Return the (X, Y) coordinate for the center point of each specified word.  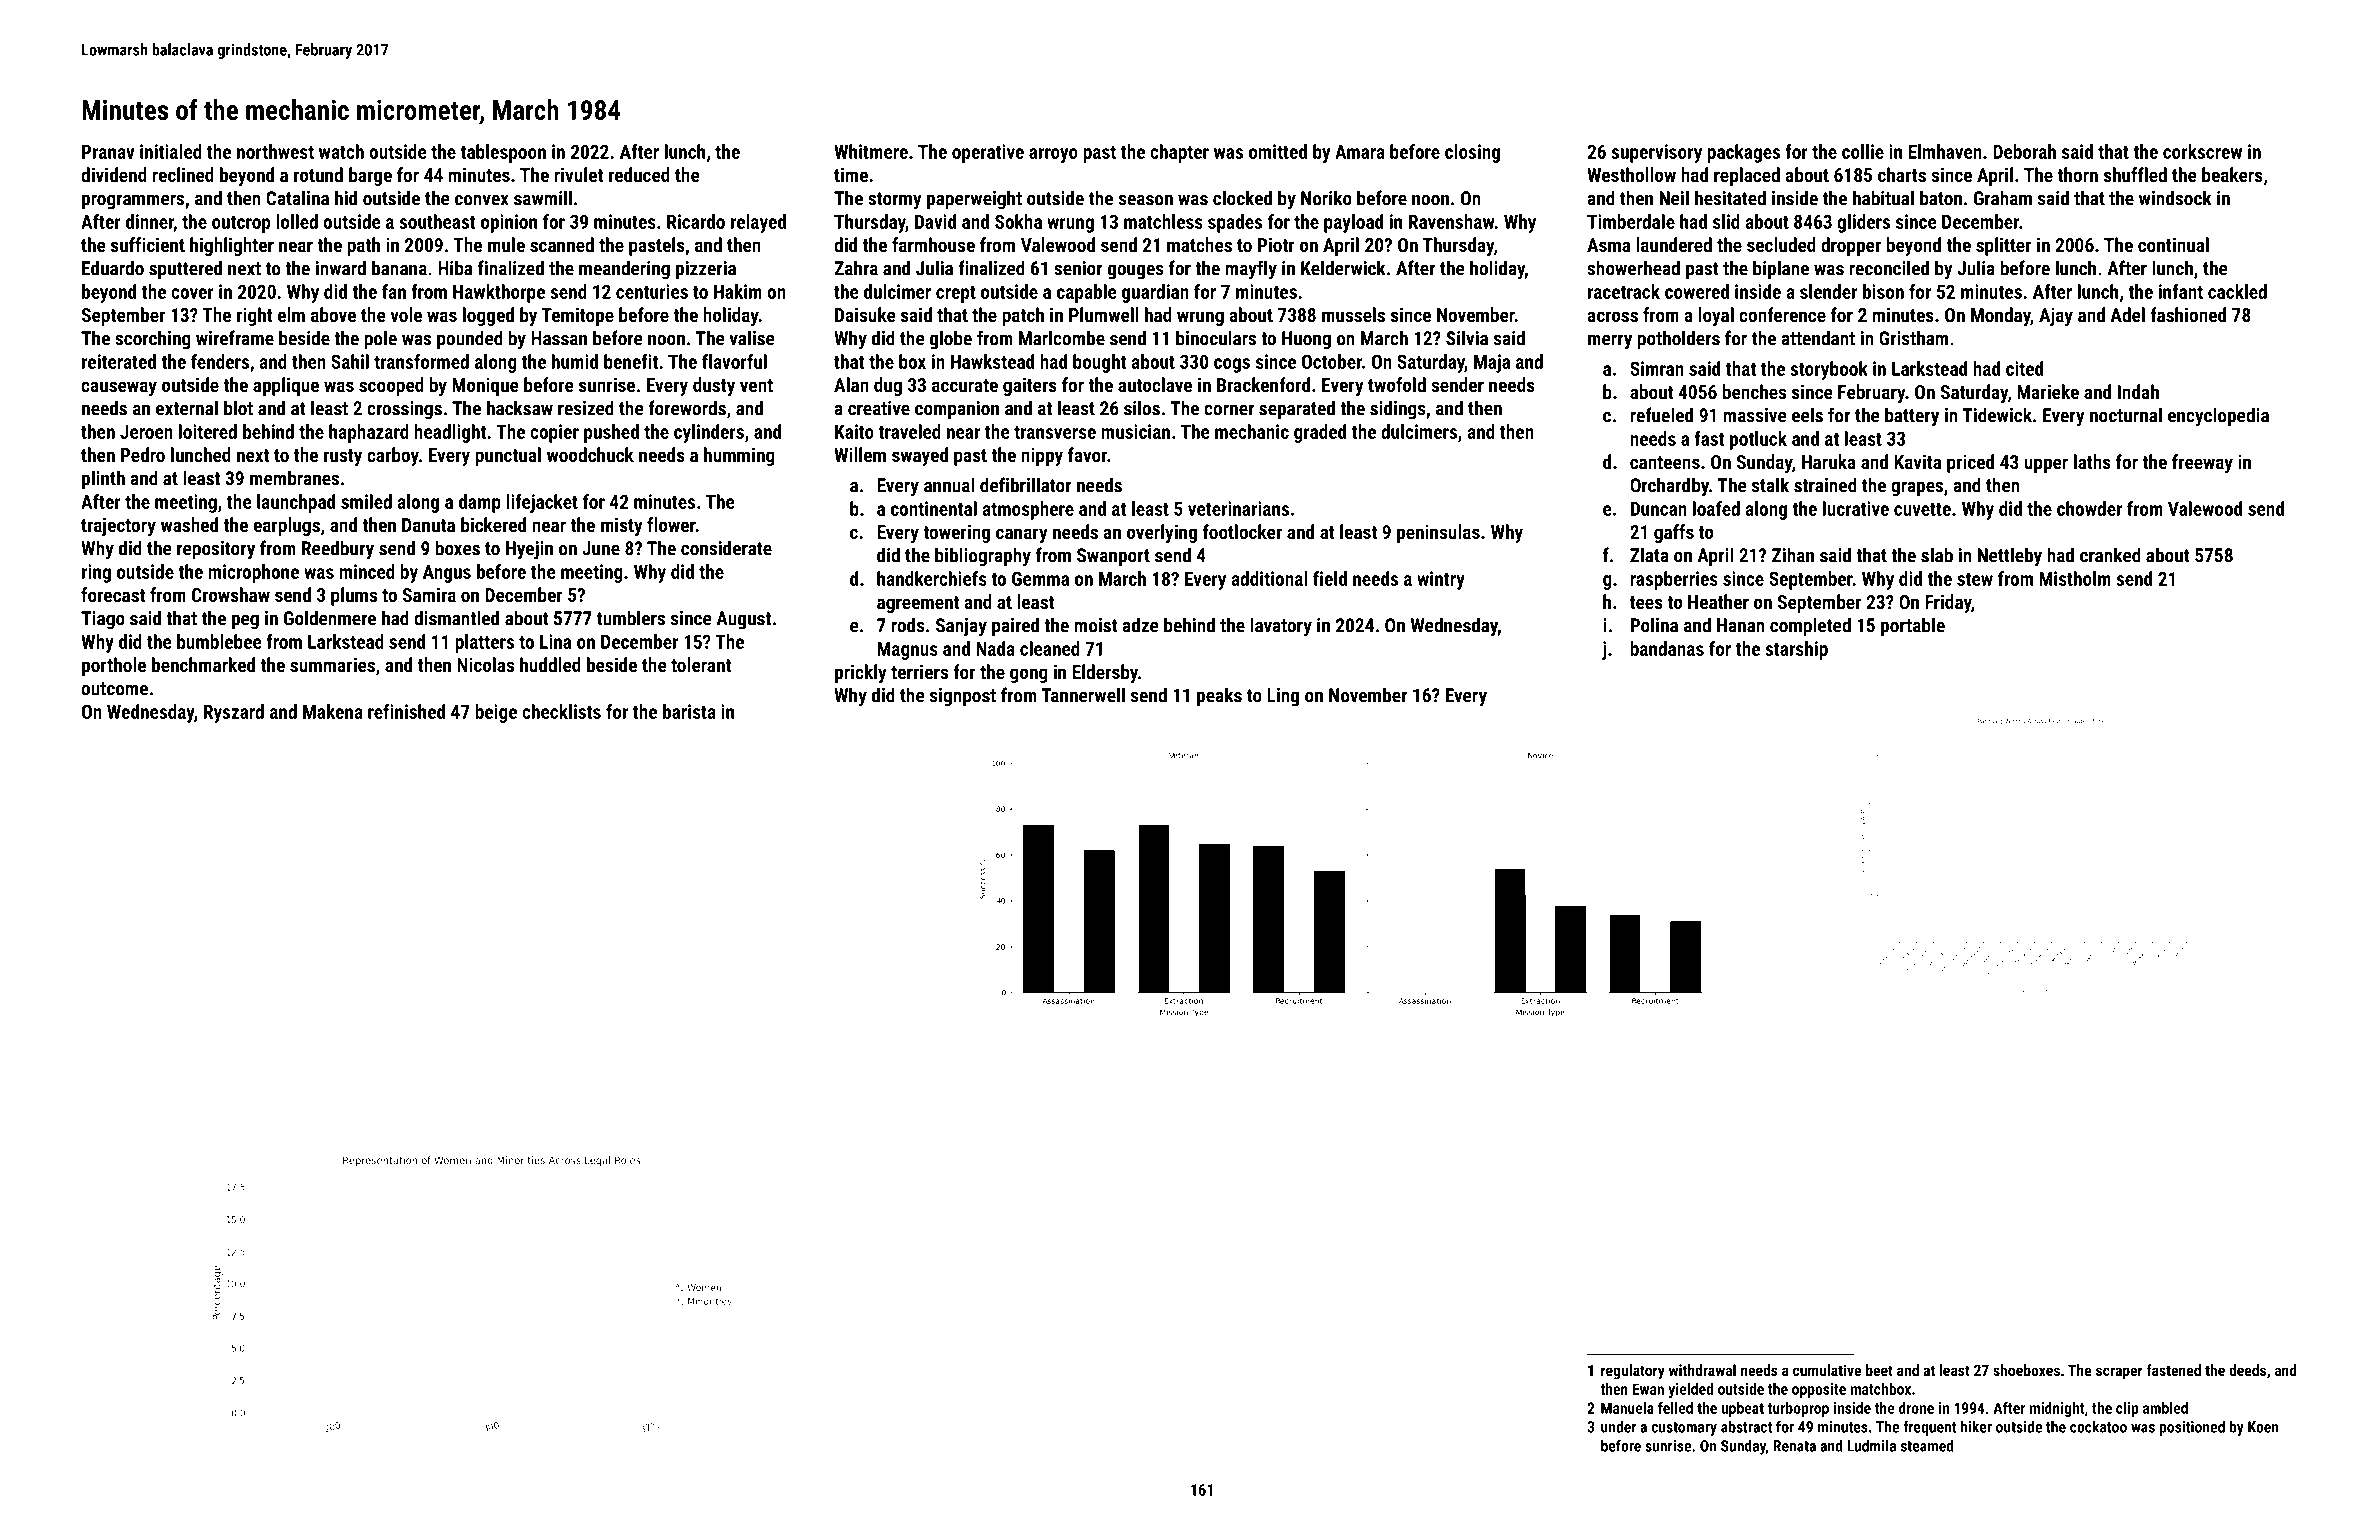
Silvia (1467, 338)
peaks (1219, 696)
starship (1796, 650)
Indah (2138, 391)
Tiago (103, 620)
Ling (1283, 697)
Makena (333, 711)
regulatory (1633, 1372)
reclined (183, 174)
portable (1913, 626)
